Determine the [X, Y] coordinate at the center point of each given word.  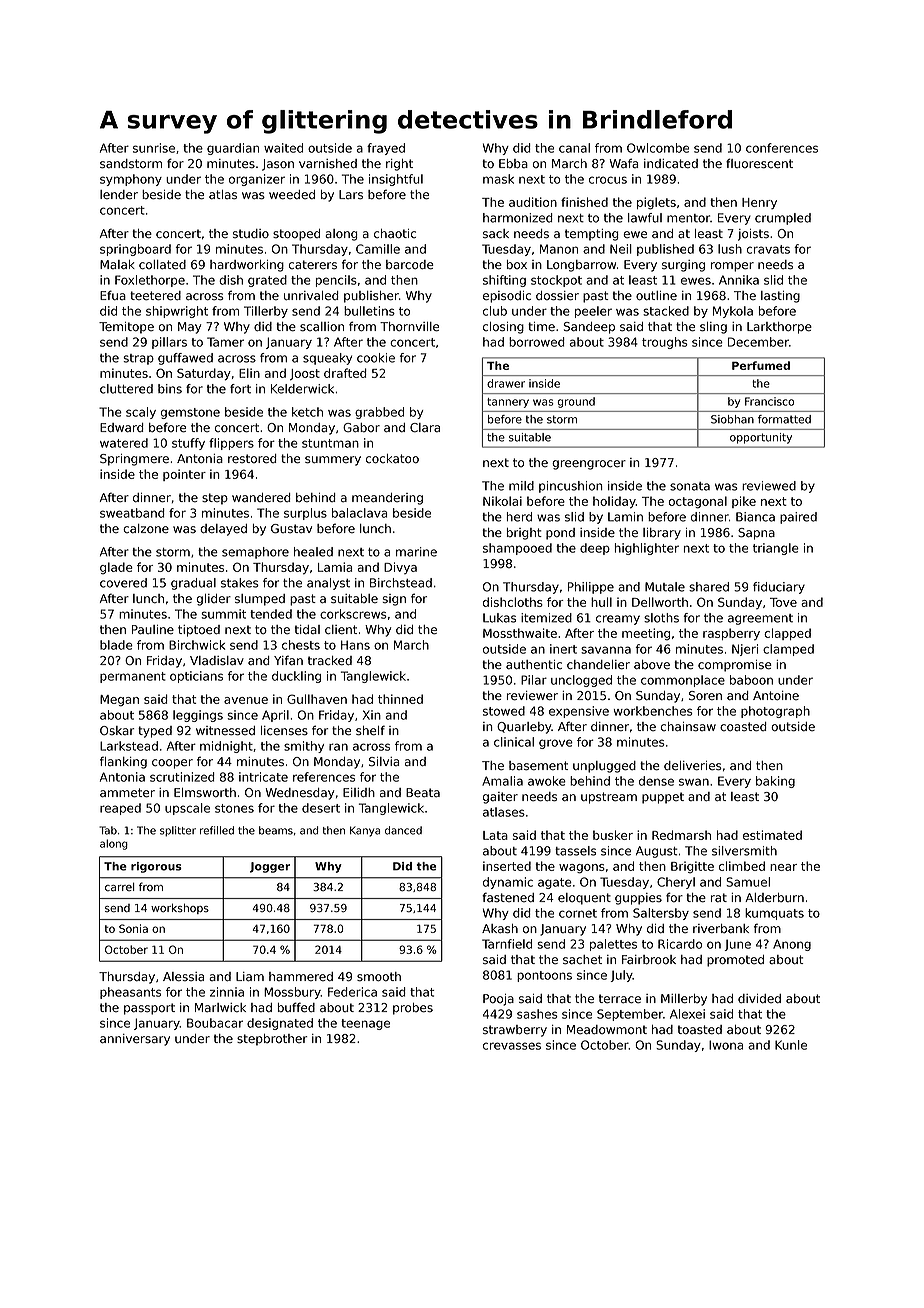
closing [503, 328]
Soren [705, 696]
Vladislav [217, 661]
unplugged [604, 767]
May [189, 328]
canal [574, 148]
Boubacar [215, 1023]
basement [538, 766]
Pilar [534, 680]
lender [119, 195]
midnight [226, 747]
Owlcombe [658, 148]
